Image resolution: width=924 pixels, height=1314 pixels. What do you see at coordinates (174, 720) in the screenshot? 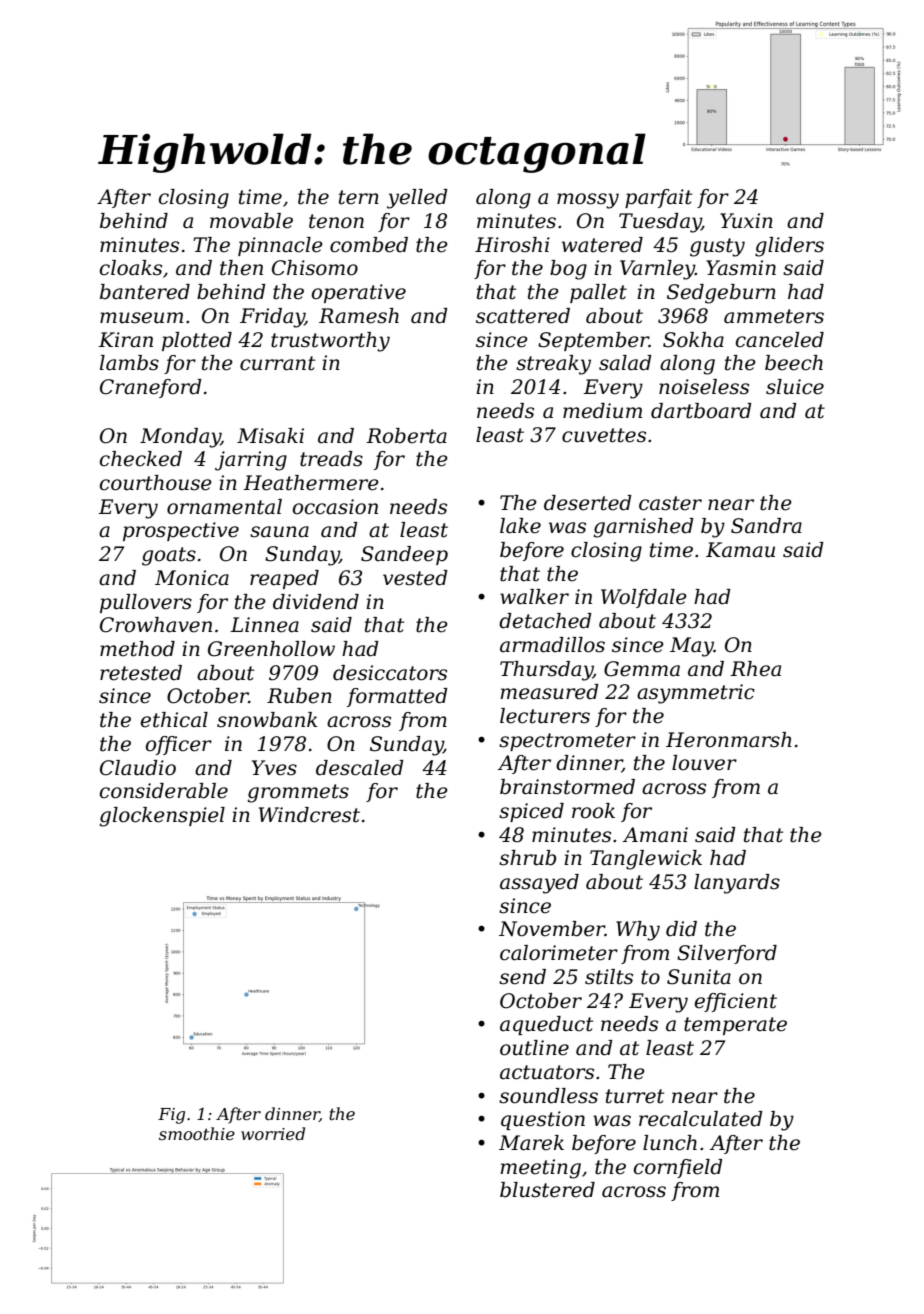
I see `ethical` at bounding box center [174, 720].
